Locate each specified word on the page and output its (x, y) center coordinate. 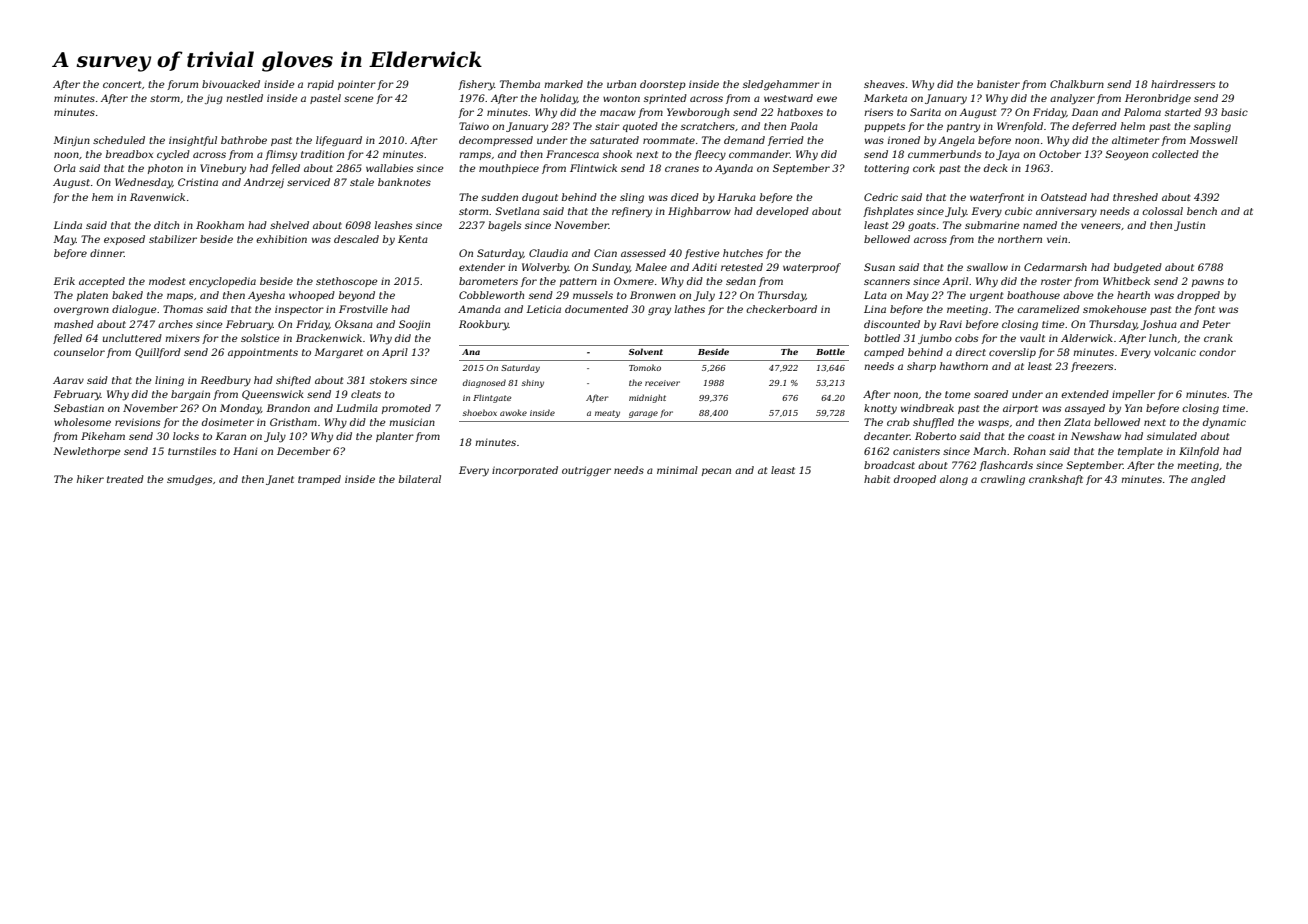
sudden (499, 197)
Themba (520, 84)
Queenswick (273, 395)
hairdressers (1183, 84)
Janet (280, 480)
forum (182, 85)
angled (1208, 480)
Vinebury (223, 169)
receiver (662, 383)
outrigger (586, 471)
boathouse (1033, 295)
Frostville (363, 309)
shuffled (933, 423)
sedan (741, 281)
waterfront (997, 198)
